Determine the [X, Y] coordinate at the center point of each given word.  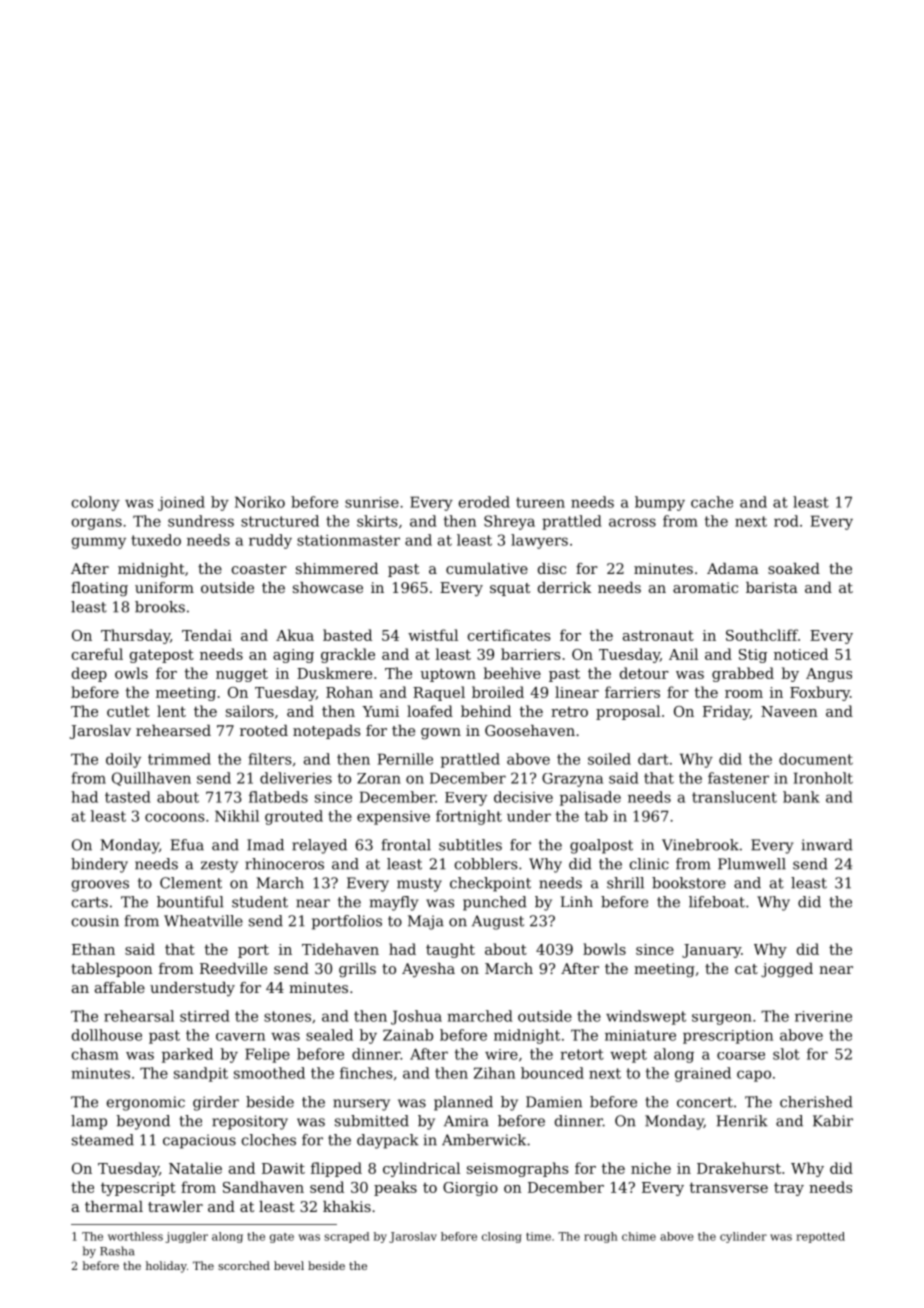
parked [187, 1055]
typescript [138, 1189]
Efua [187, 845]
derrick [564, 587]
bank [801, 797]
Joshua [416, 1017]
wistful [433, 635]
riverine [823, 1016]
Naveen [789, 711]
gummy [99, 543]
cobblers [486, 864]
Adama [733, 568]
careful [97, 654]
